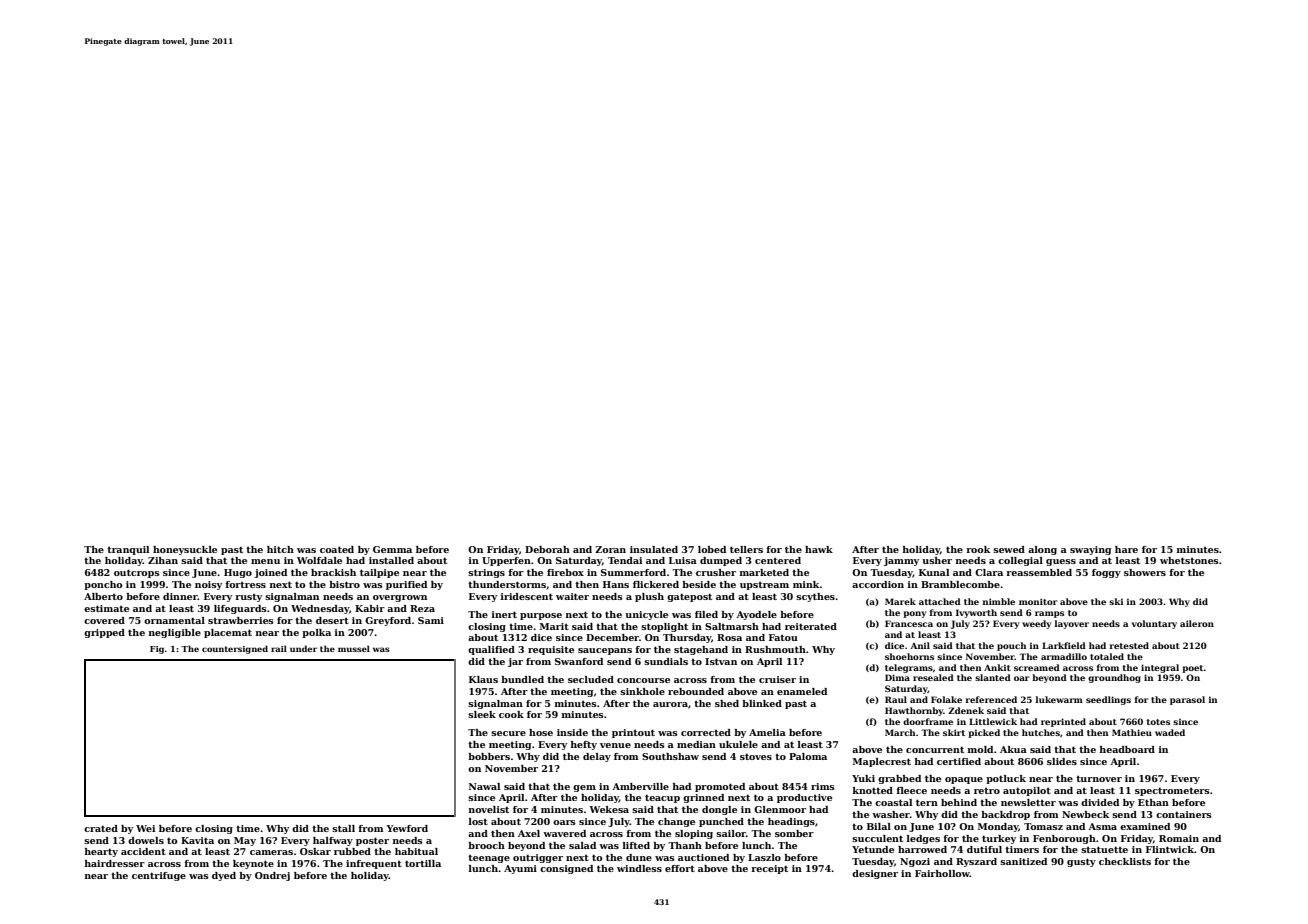 The image size is (1308, 924). What do you see at coordinates (235, 649) in the screenshot?
I see `countersigned` at bounding box center [235, 649].
